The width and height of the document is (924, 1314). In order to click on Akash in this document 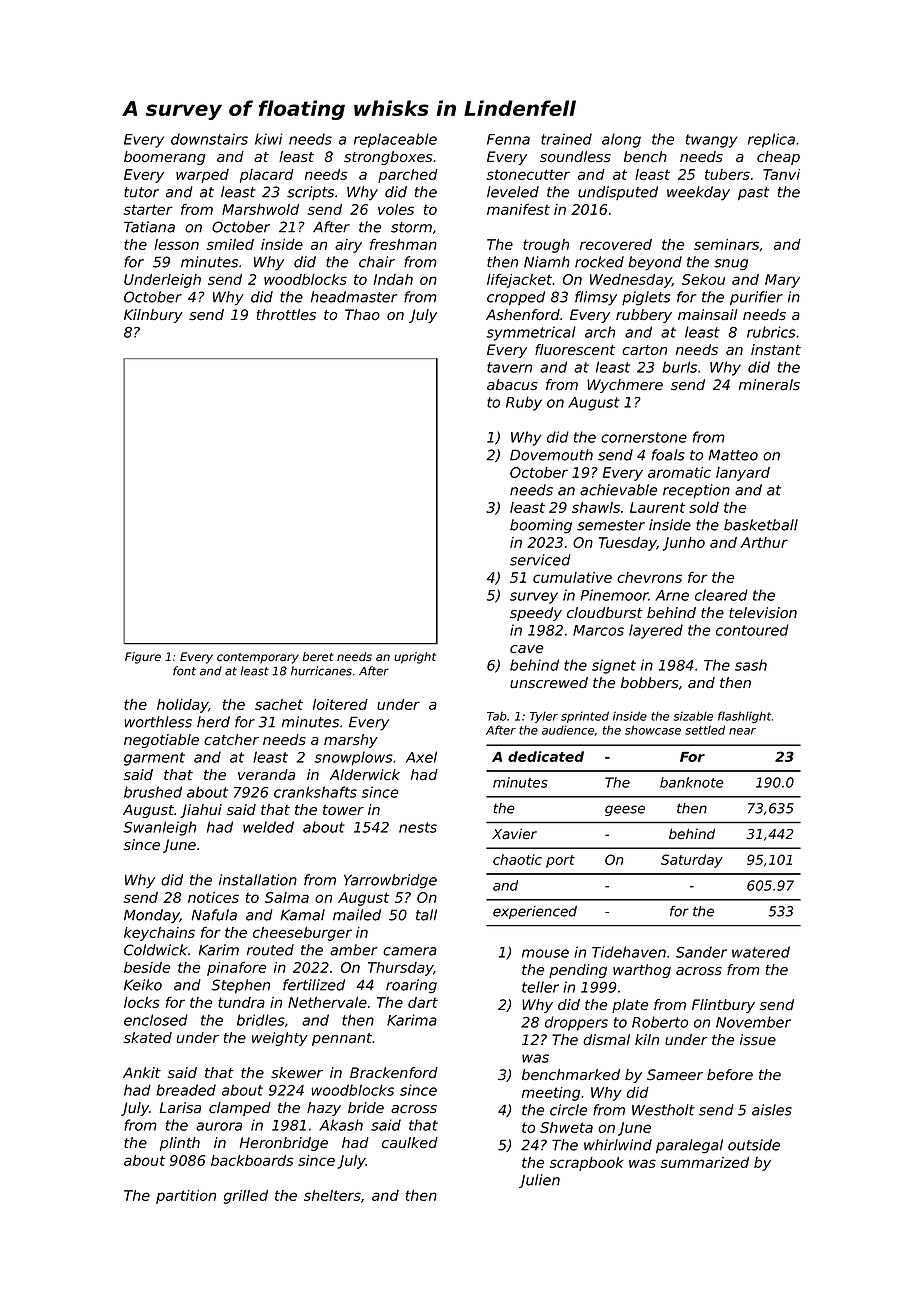, I will do `click(341, 1125)`.
